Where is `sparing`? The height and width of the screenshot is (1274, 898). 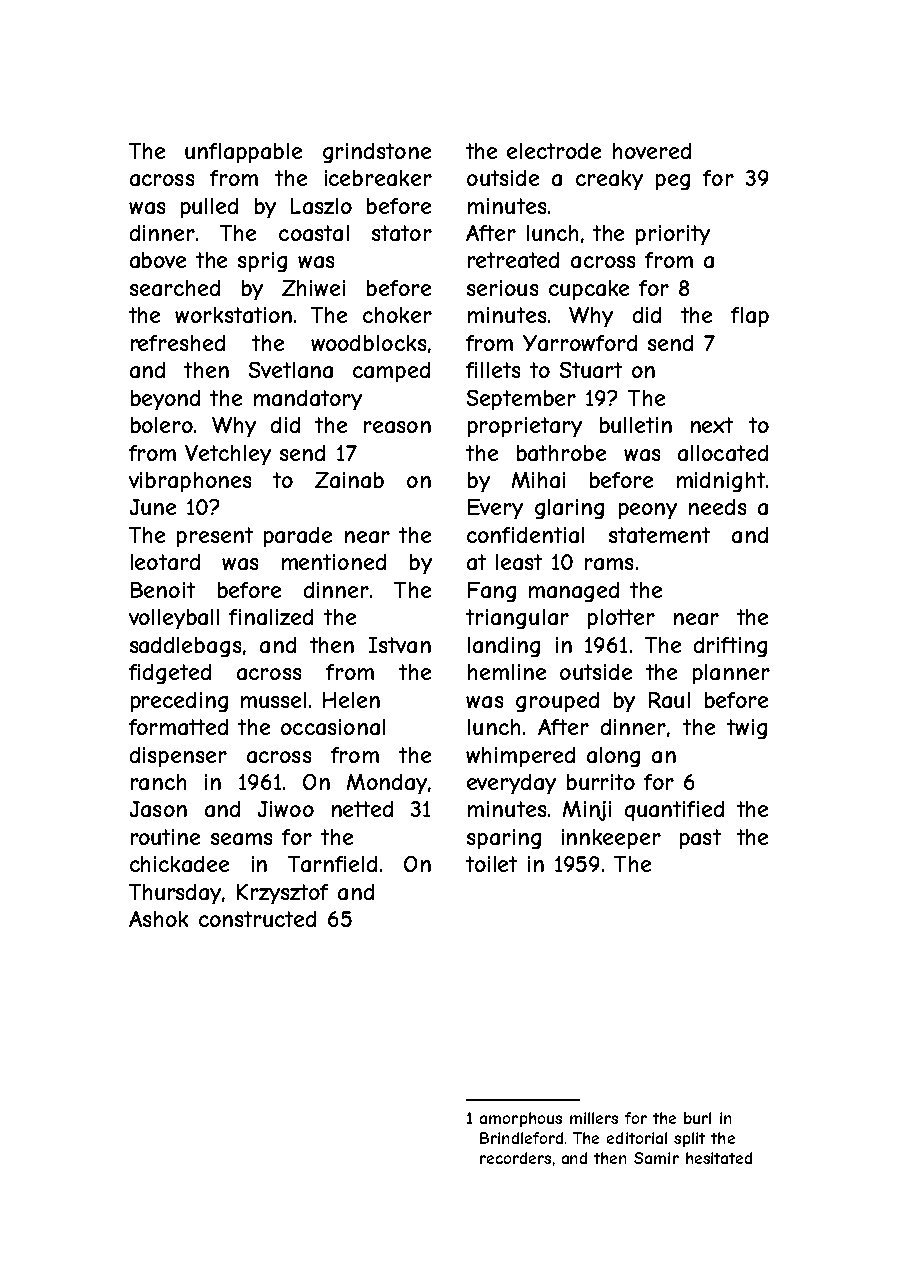
sparing is located at coordinates (504, 839).
